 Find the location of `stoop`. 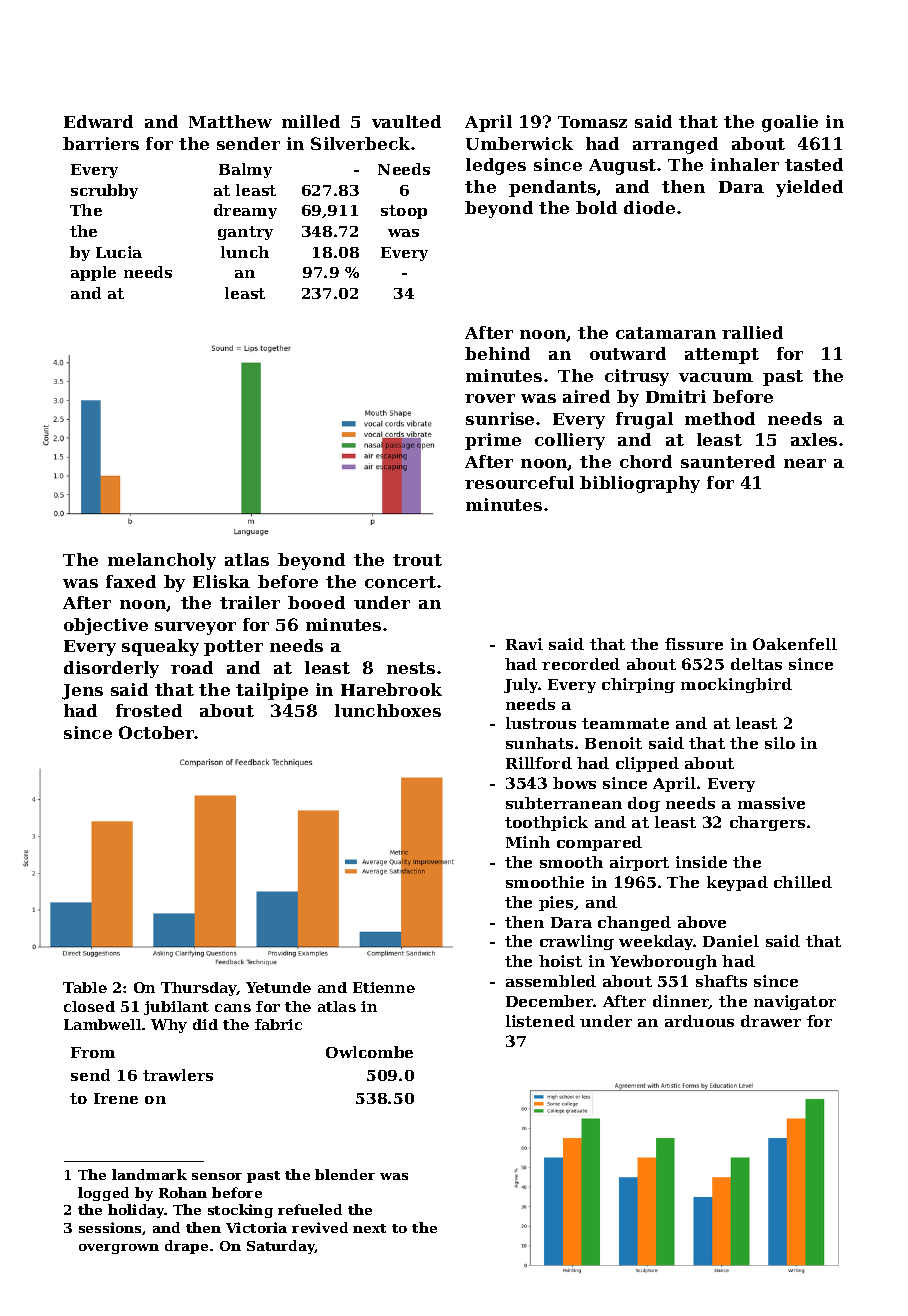

stoop is located at coordinates (404, 212).
